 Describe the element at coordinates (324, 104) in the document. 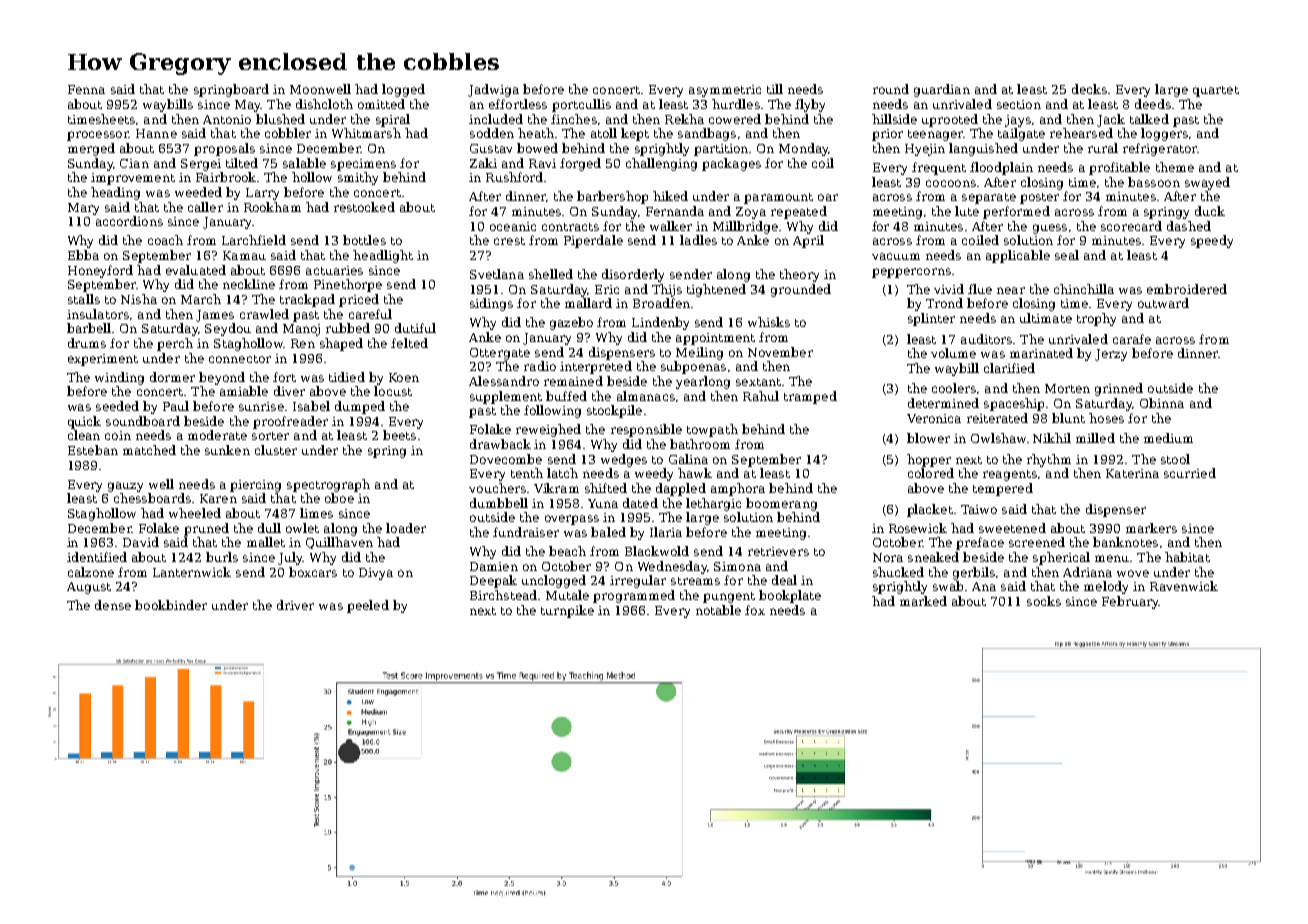

I see `dishcloth` at that location.
